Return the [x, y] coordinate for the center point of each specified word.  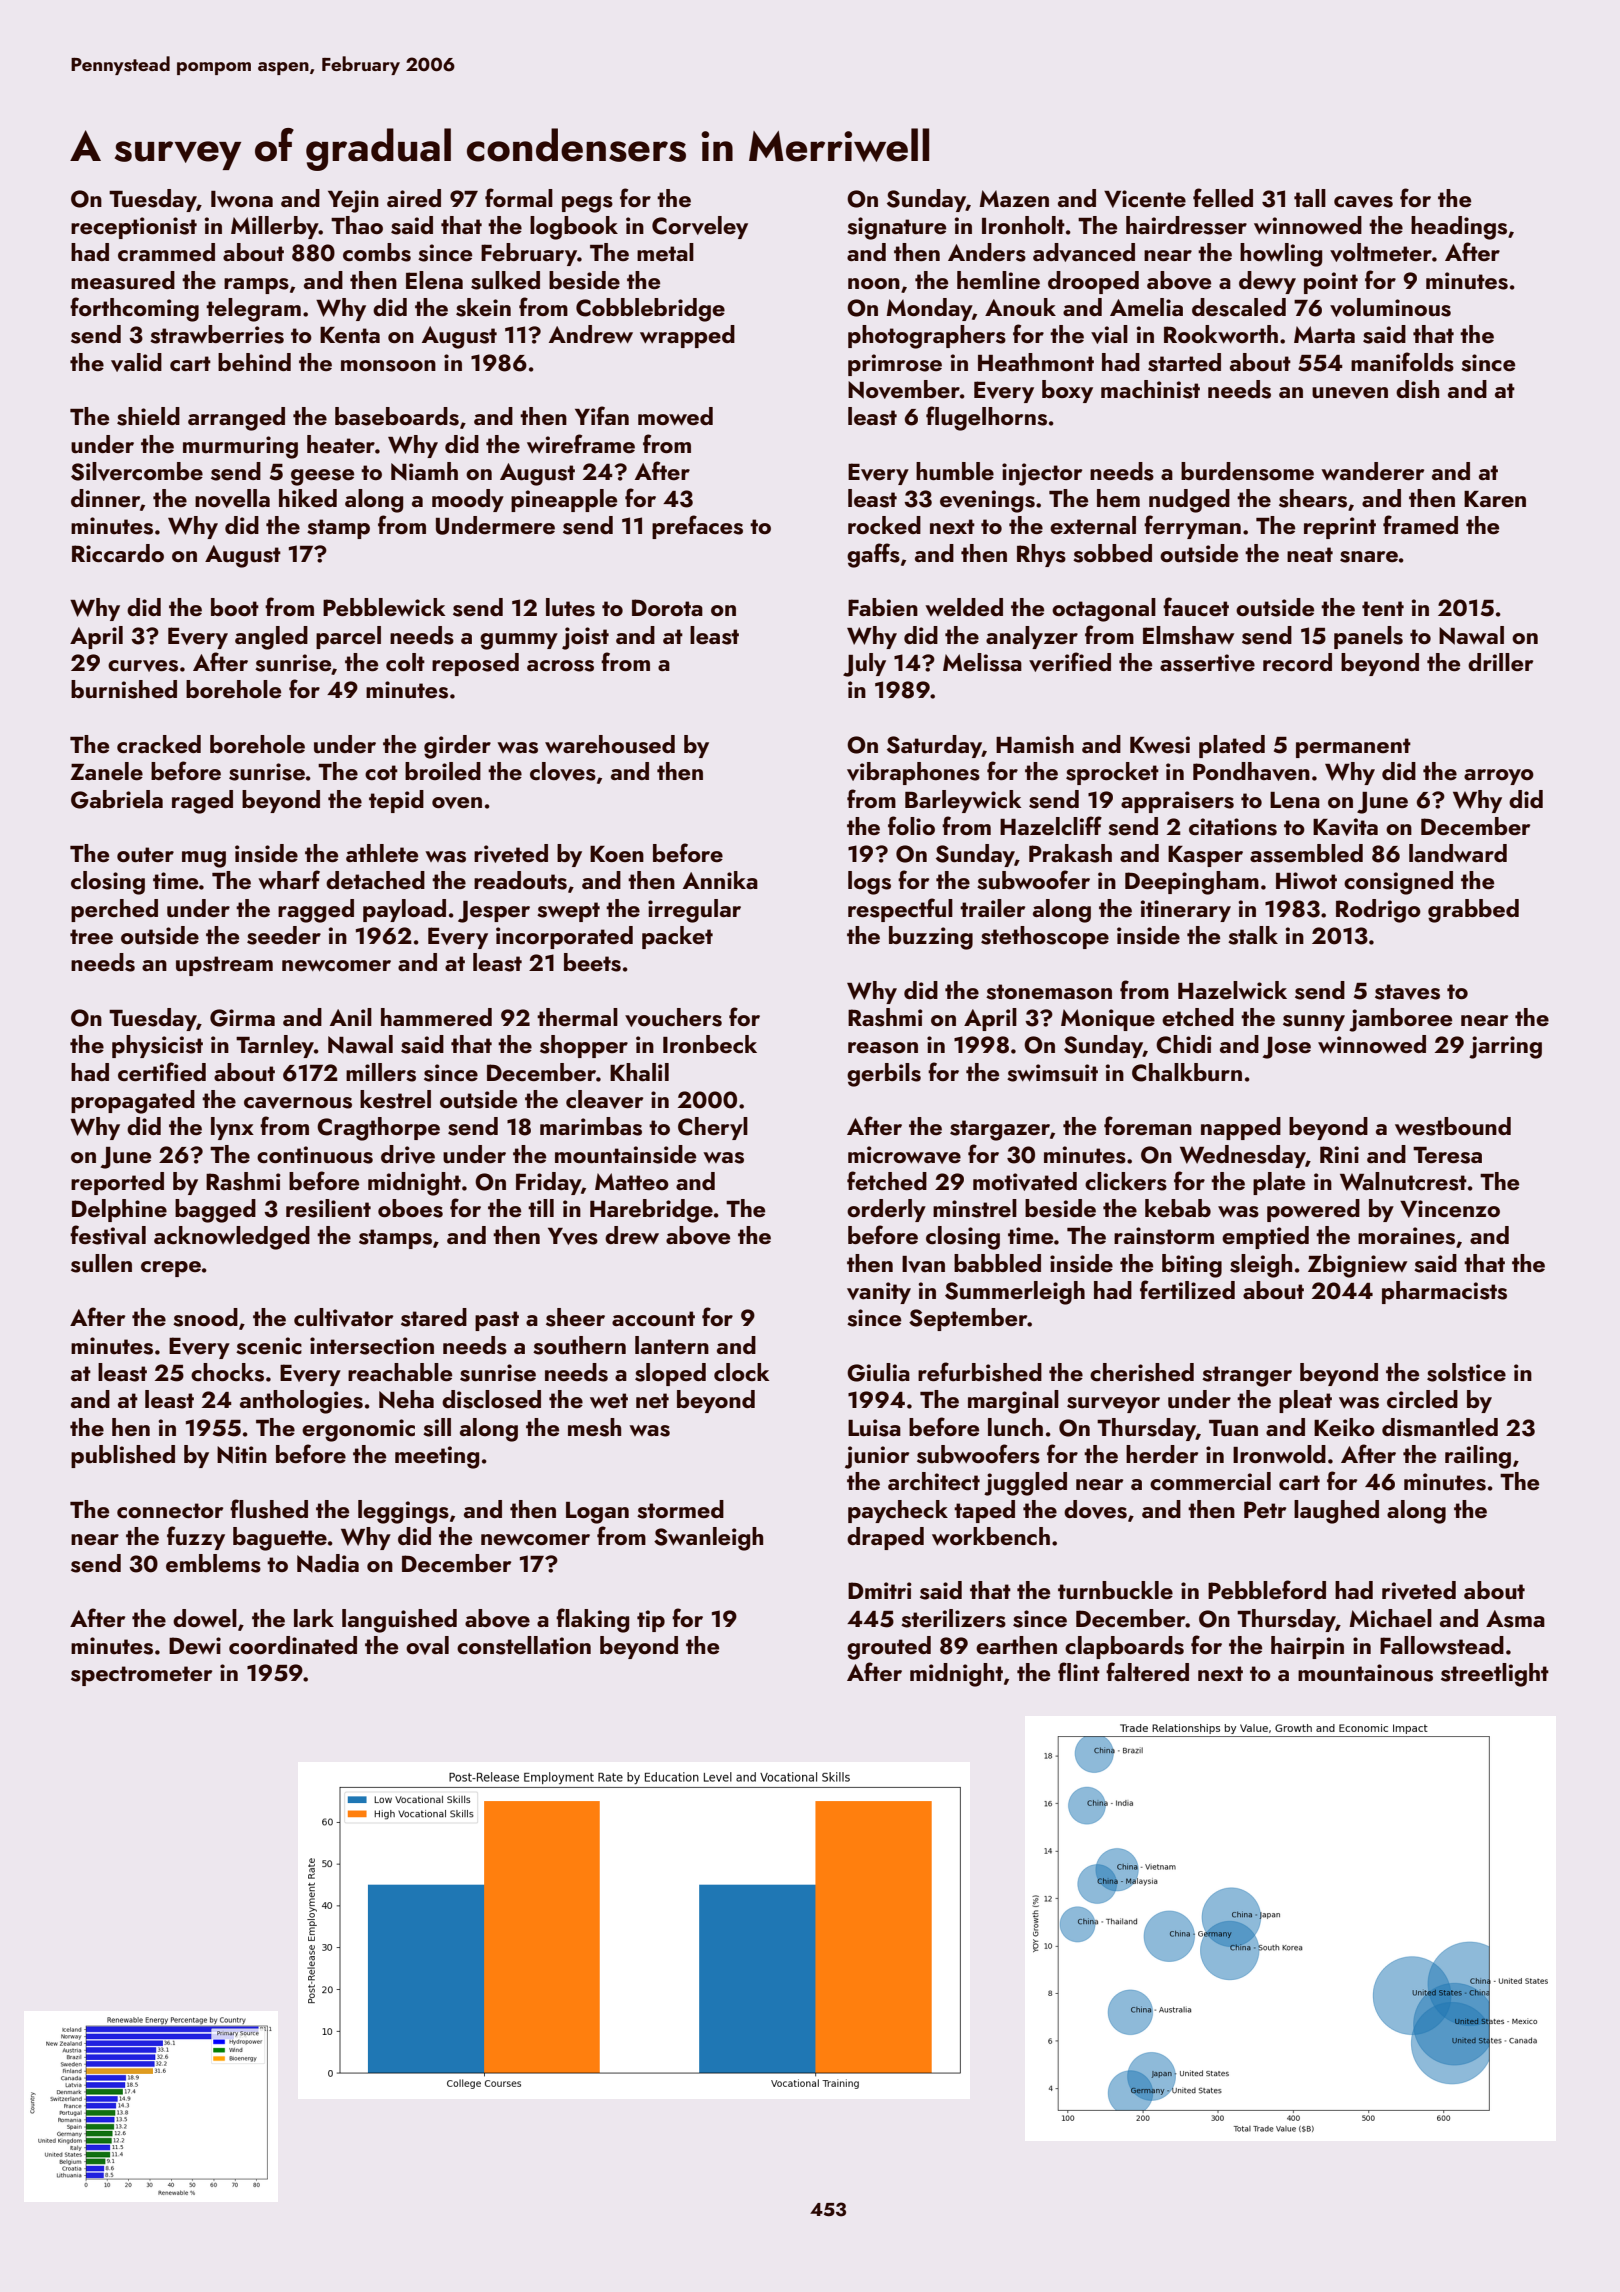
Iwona [242, 199]
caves [1363, 202]
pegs [587, 204]
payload [404, 910]
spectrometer [141, 1676]
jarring [1505, 1047]
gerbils [884, 1075]
